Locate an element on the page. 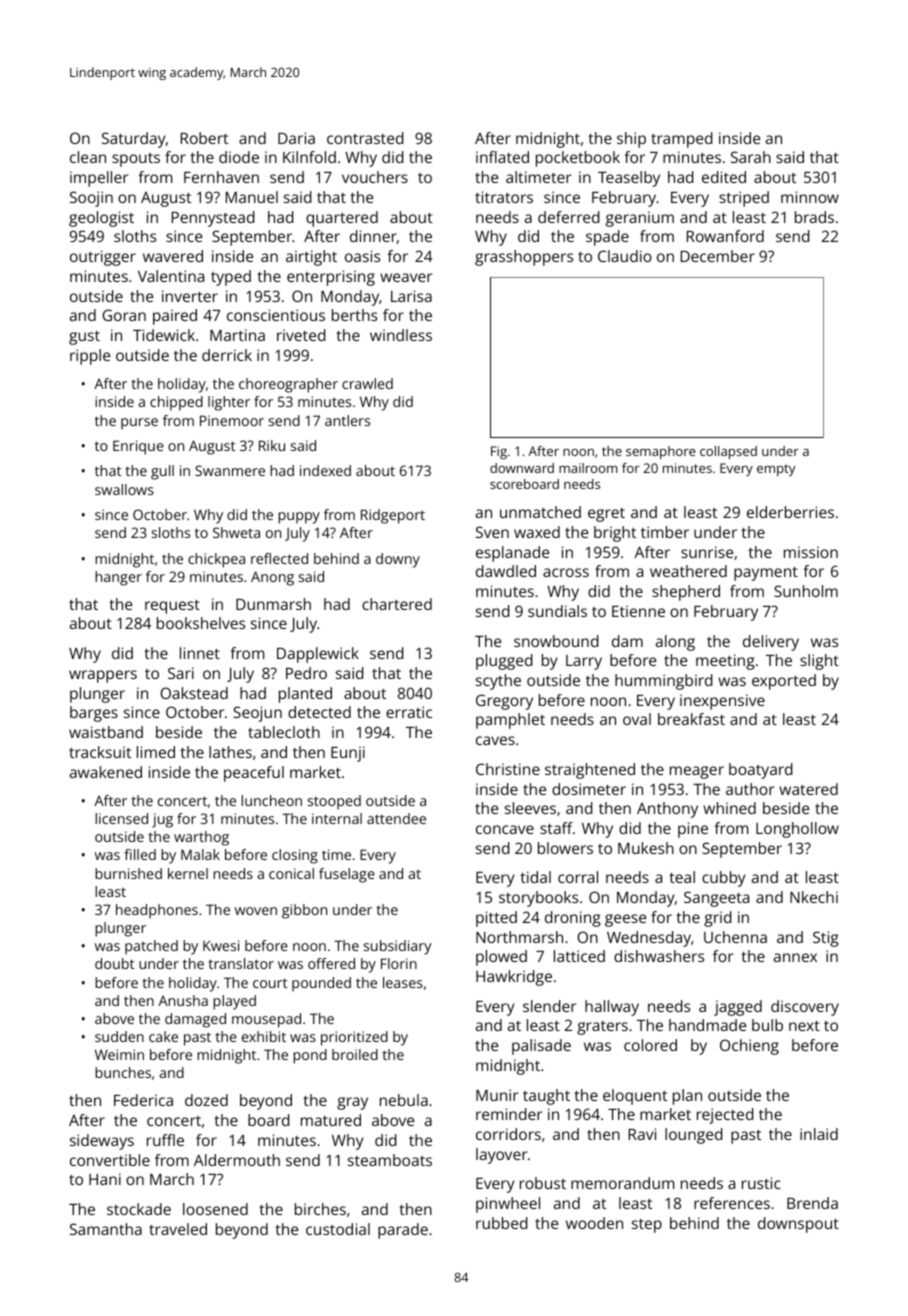 This page has width=908, height=1316. prioritized is located at coordinates (354, 1038).
